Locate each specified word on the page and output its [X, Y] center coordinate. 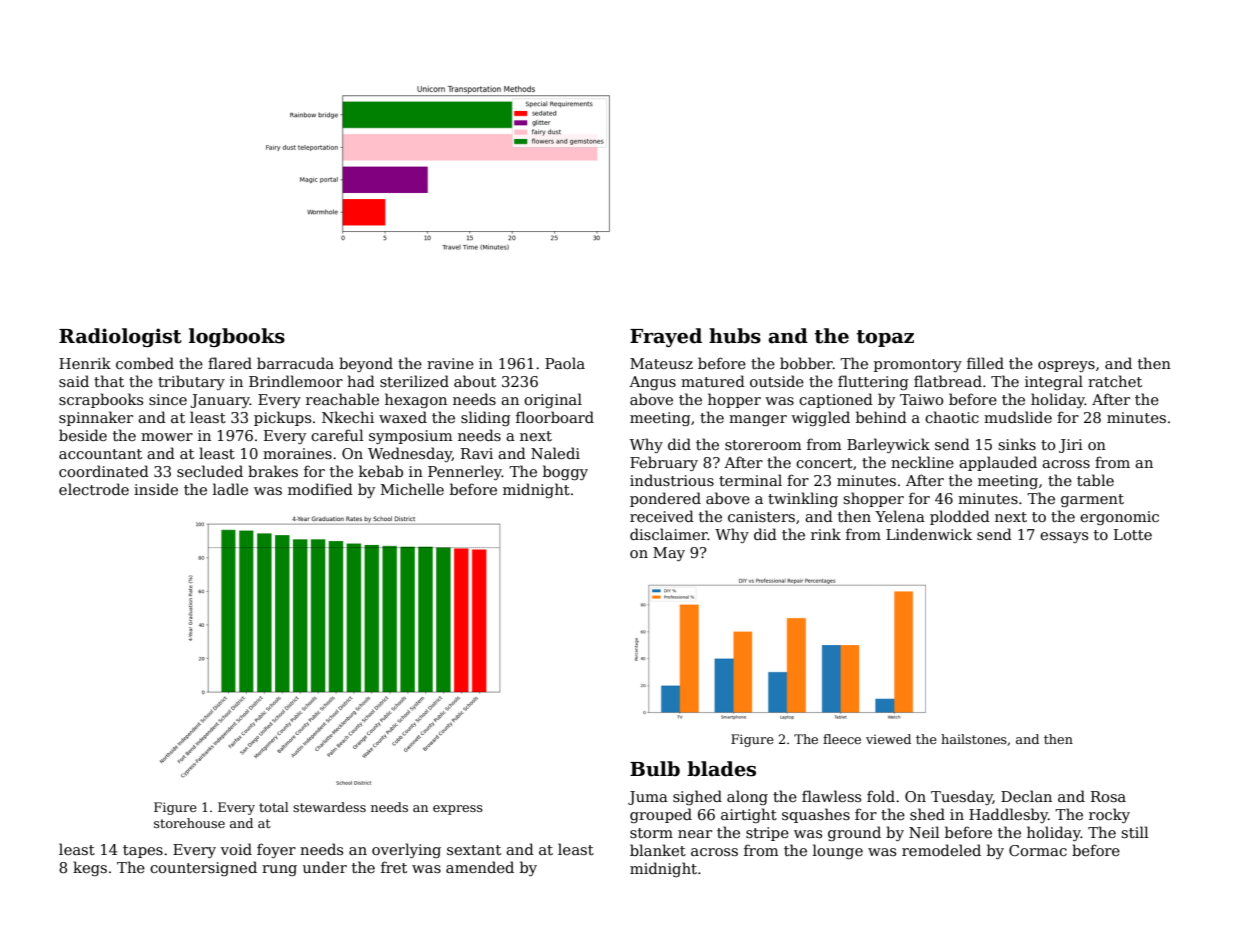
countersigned [203, 868]
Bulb [655, 769]
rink [826, 534]
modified [320, 489]
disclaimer [669, 534]
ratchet [1115, 381]
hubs [735, 336]
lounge [838, 851]
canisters [761, 516]
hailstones [974, 739]
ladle [230, 489]
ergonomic [1119, 518]
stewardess [329, 807]
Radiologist [120, 337]
